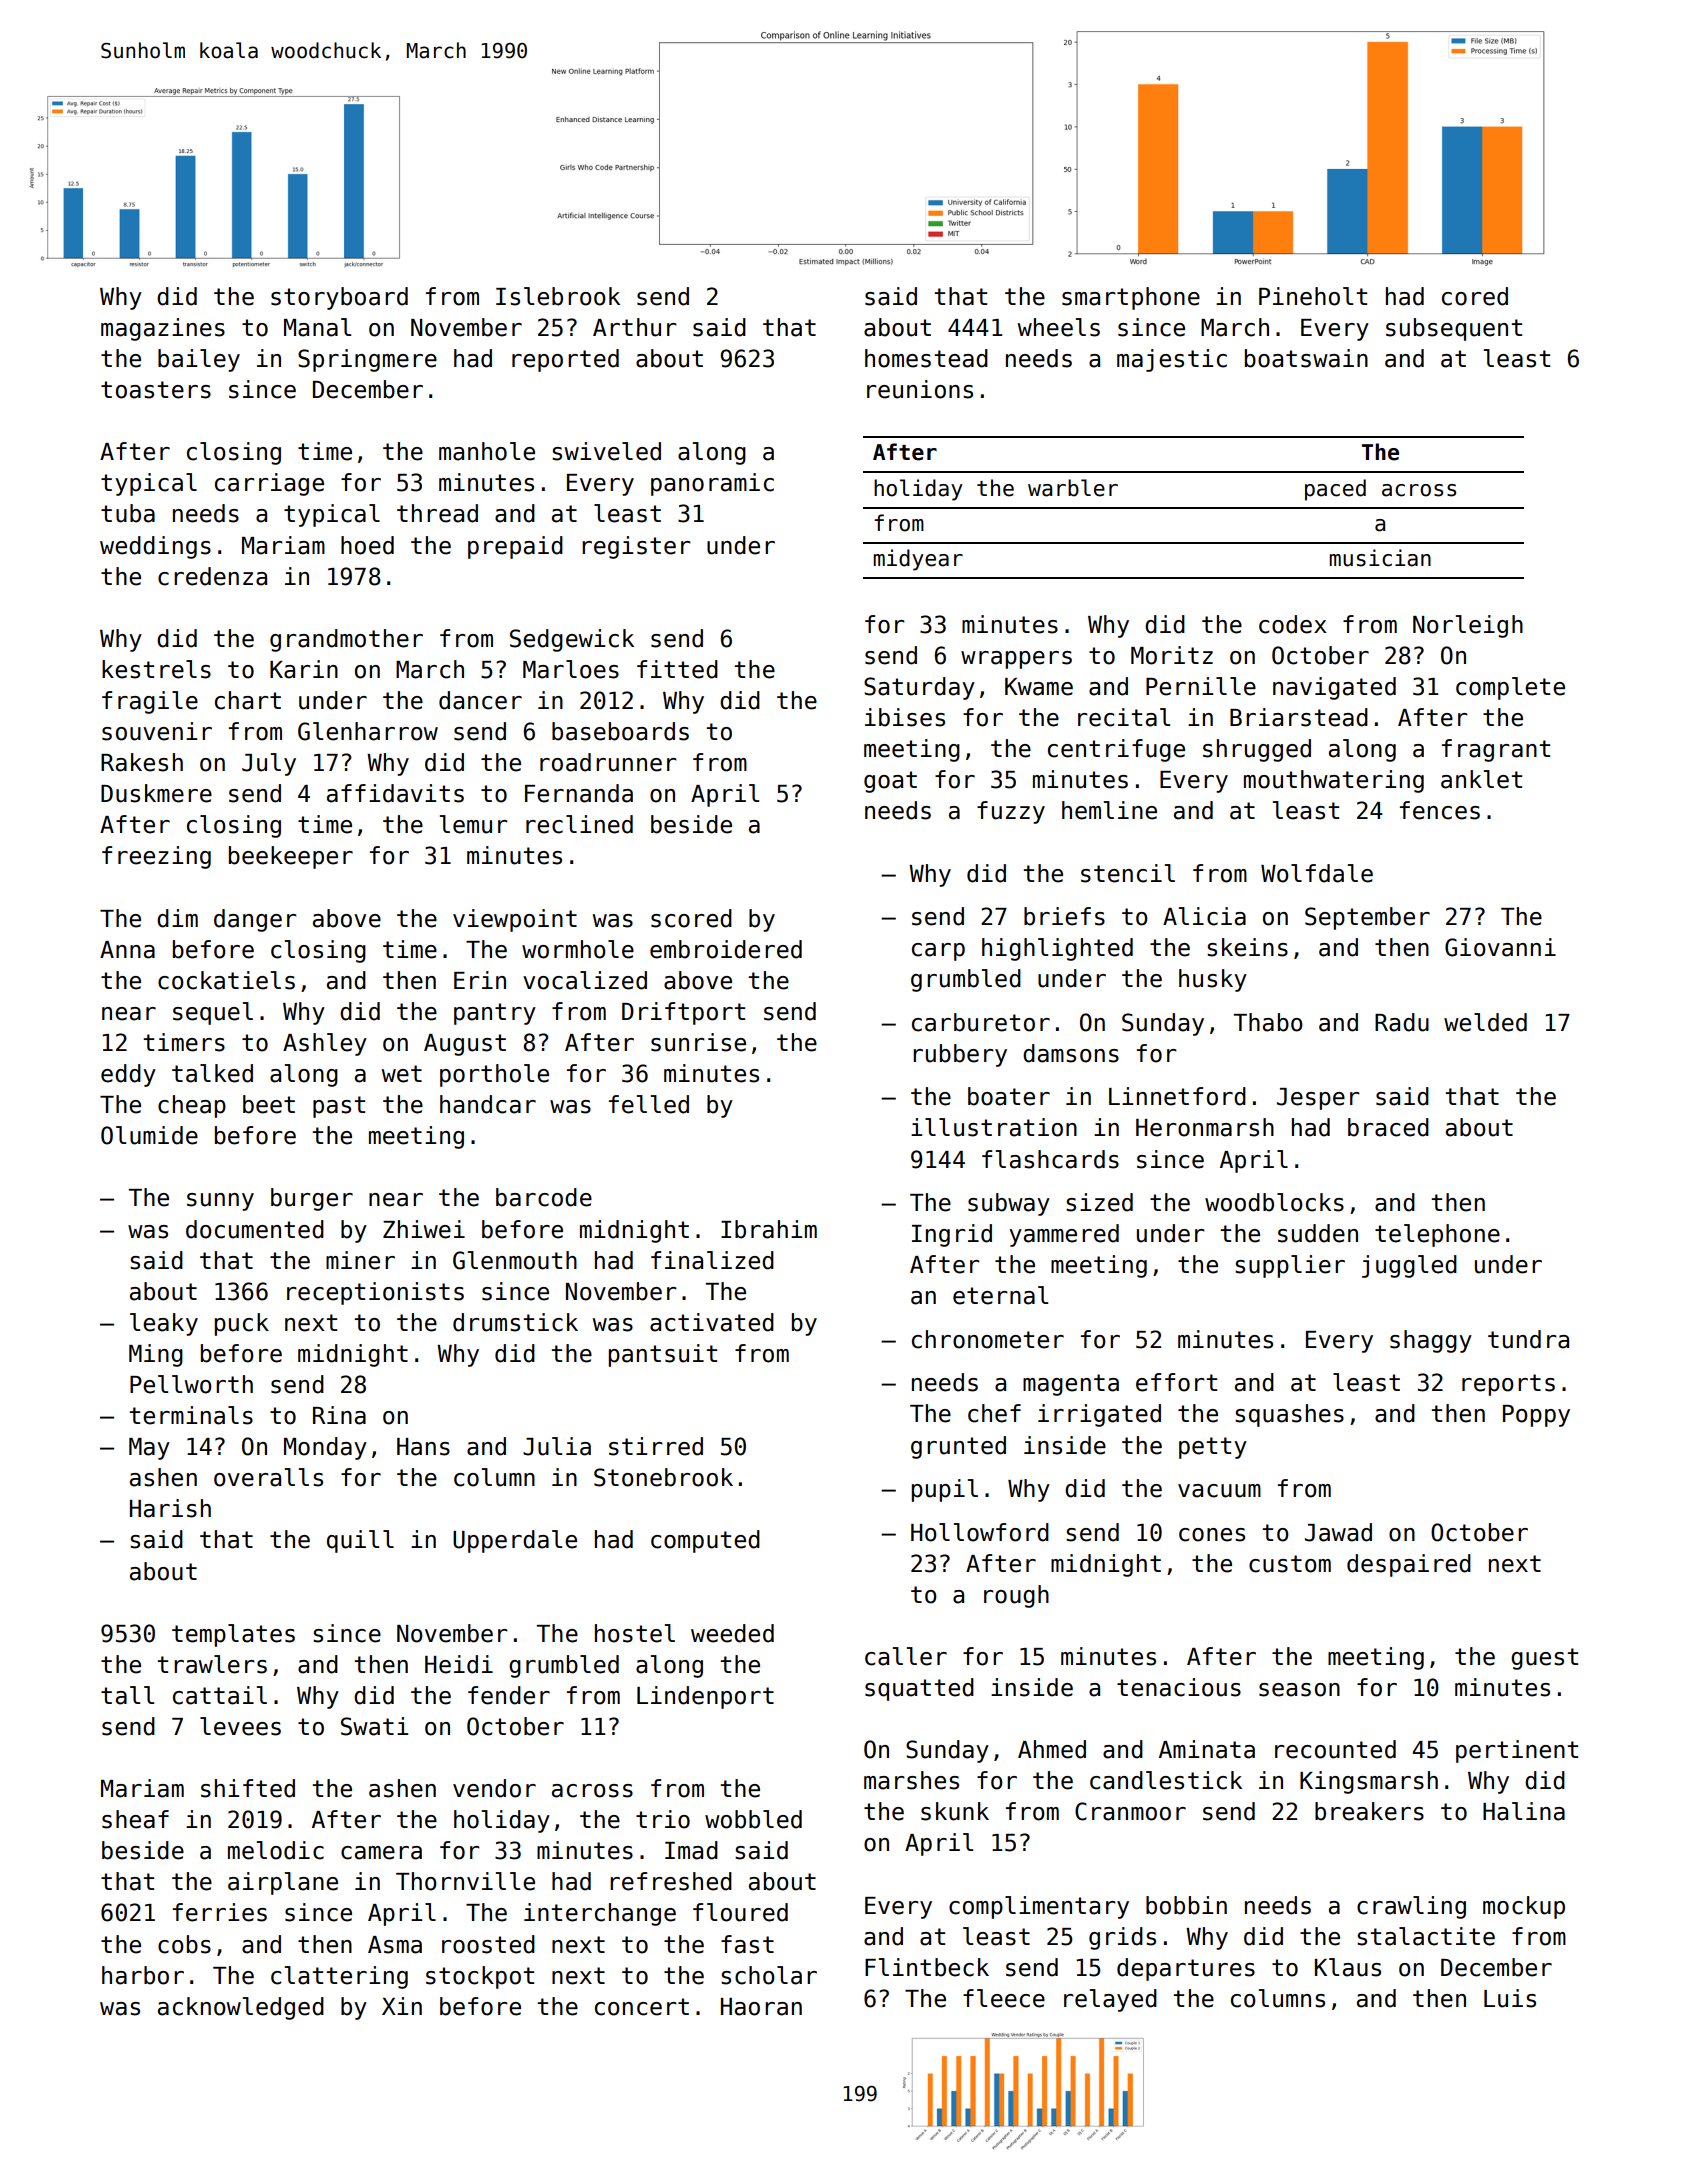  What do you see at coordinates (920, 389) in the page?
I see `reunions` at bounding box center [920, 389].
